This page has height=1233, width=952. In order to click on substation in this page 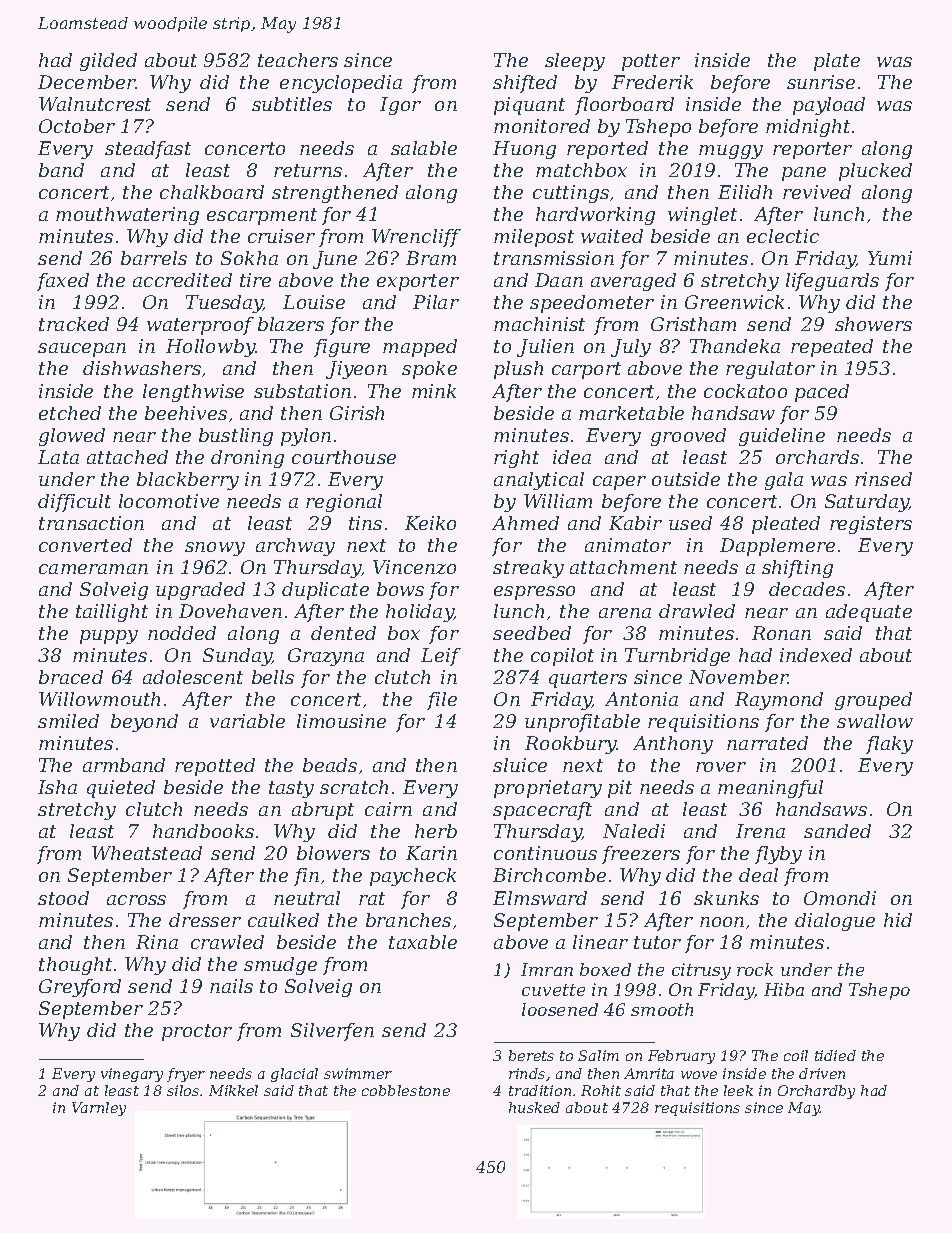, I will do `click(302, 391)`.
